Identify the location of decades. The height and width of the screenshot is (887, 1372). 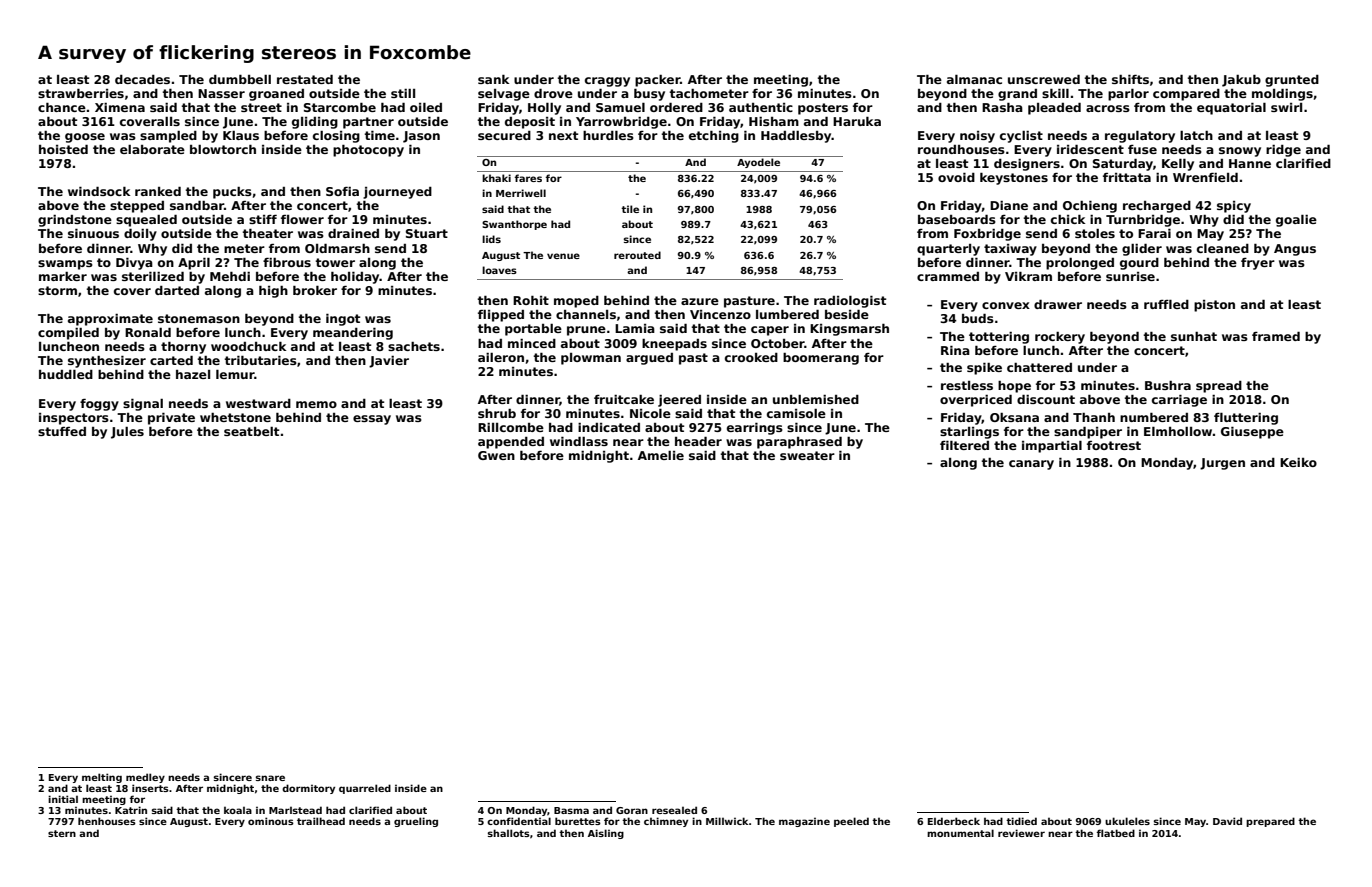
(142, 79).
